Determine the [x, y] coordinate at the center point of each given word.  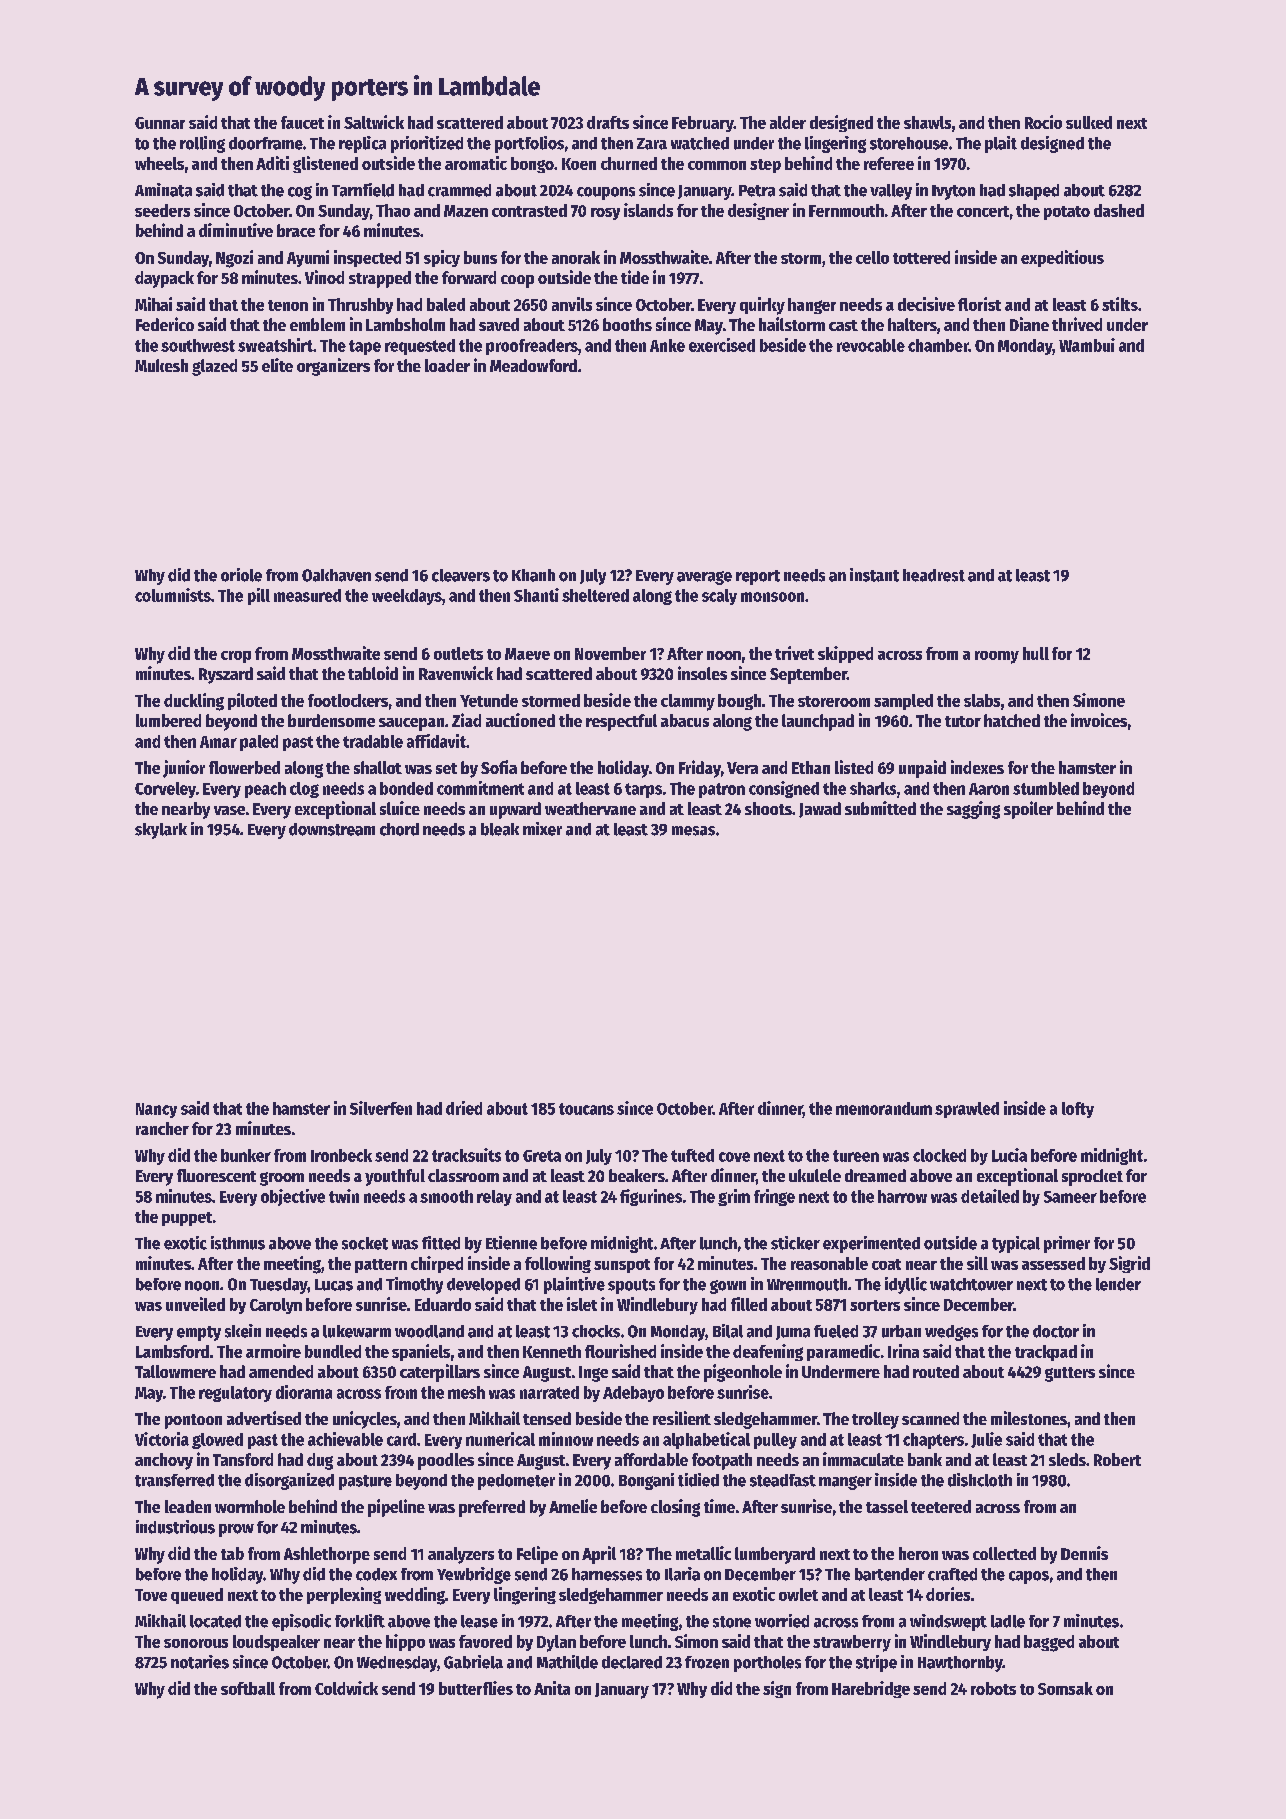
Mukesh [161, 365]
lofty [1078, 1110]
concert [983, 211]
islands [648, 210]
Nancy [156, 1110]
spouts [631, 1286]
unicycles [365, 1420]
